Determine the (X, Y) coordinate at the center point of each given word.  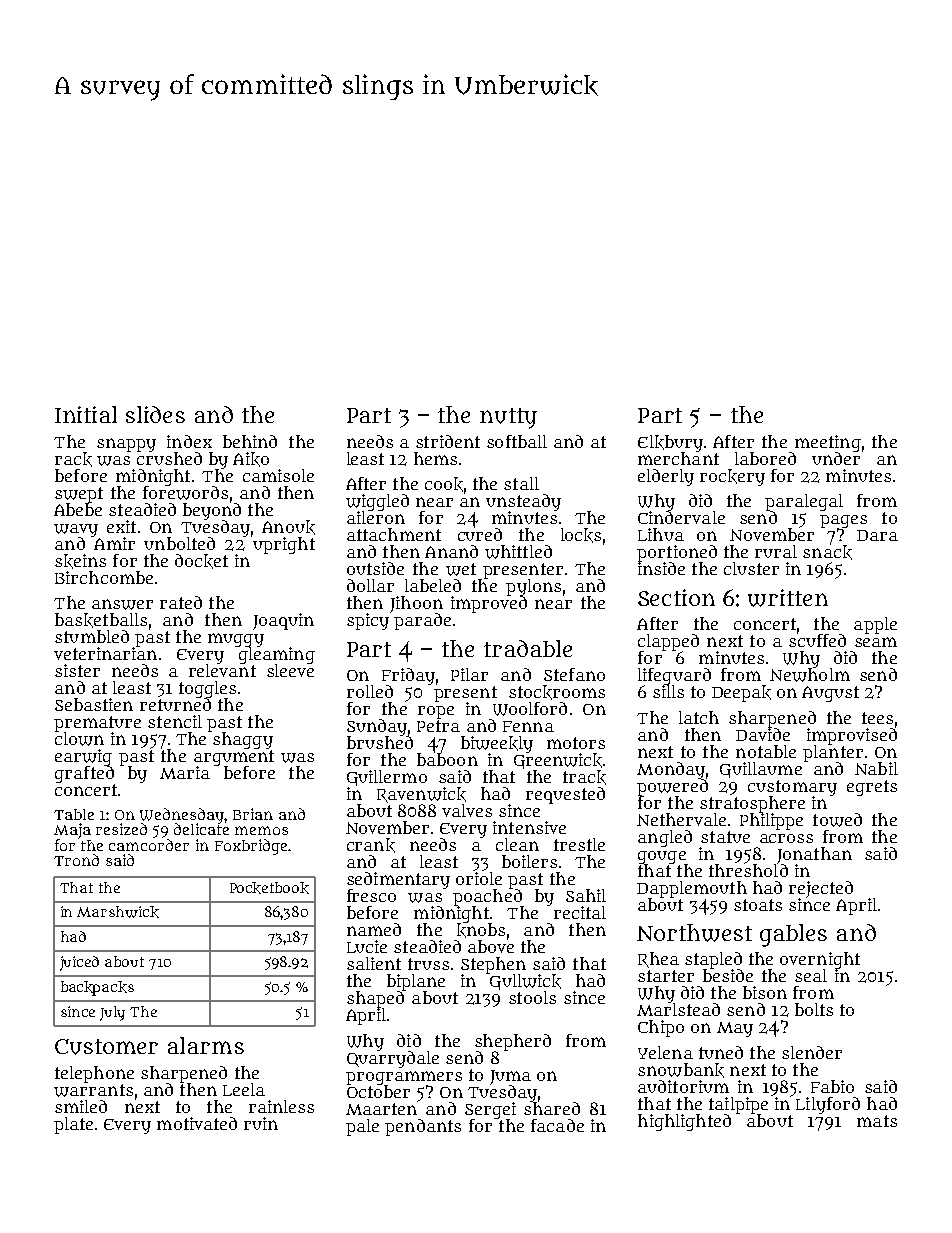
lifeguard (674, 676)
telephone (94, 1074)
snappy (126, 445)
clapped (668, 642)
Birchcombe (104, 577)
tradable (528, 648)
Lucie (367, 946)
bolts (814, 1009)
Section (676, 597)
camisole (278, 475)
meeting (828, 443)
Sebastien (94, 704)
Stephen (493, 965)
